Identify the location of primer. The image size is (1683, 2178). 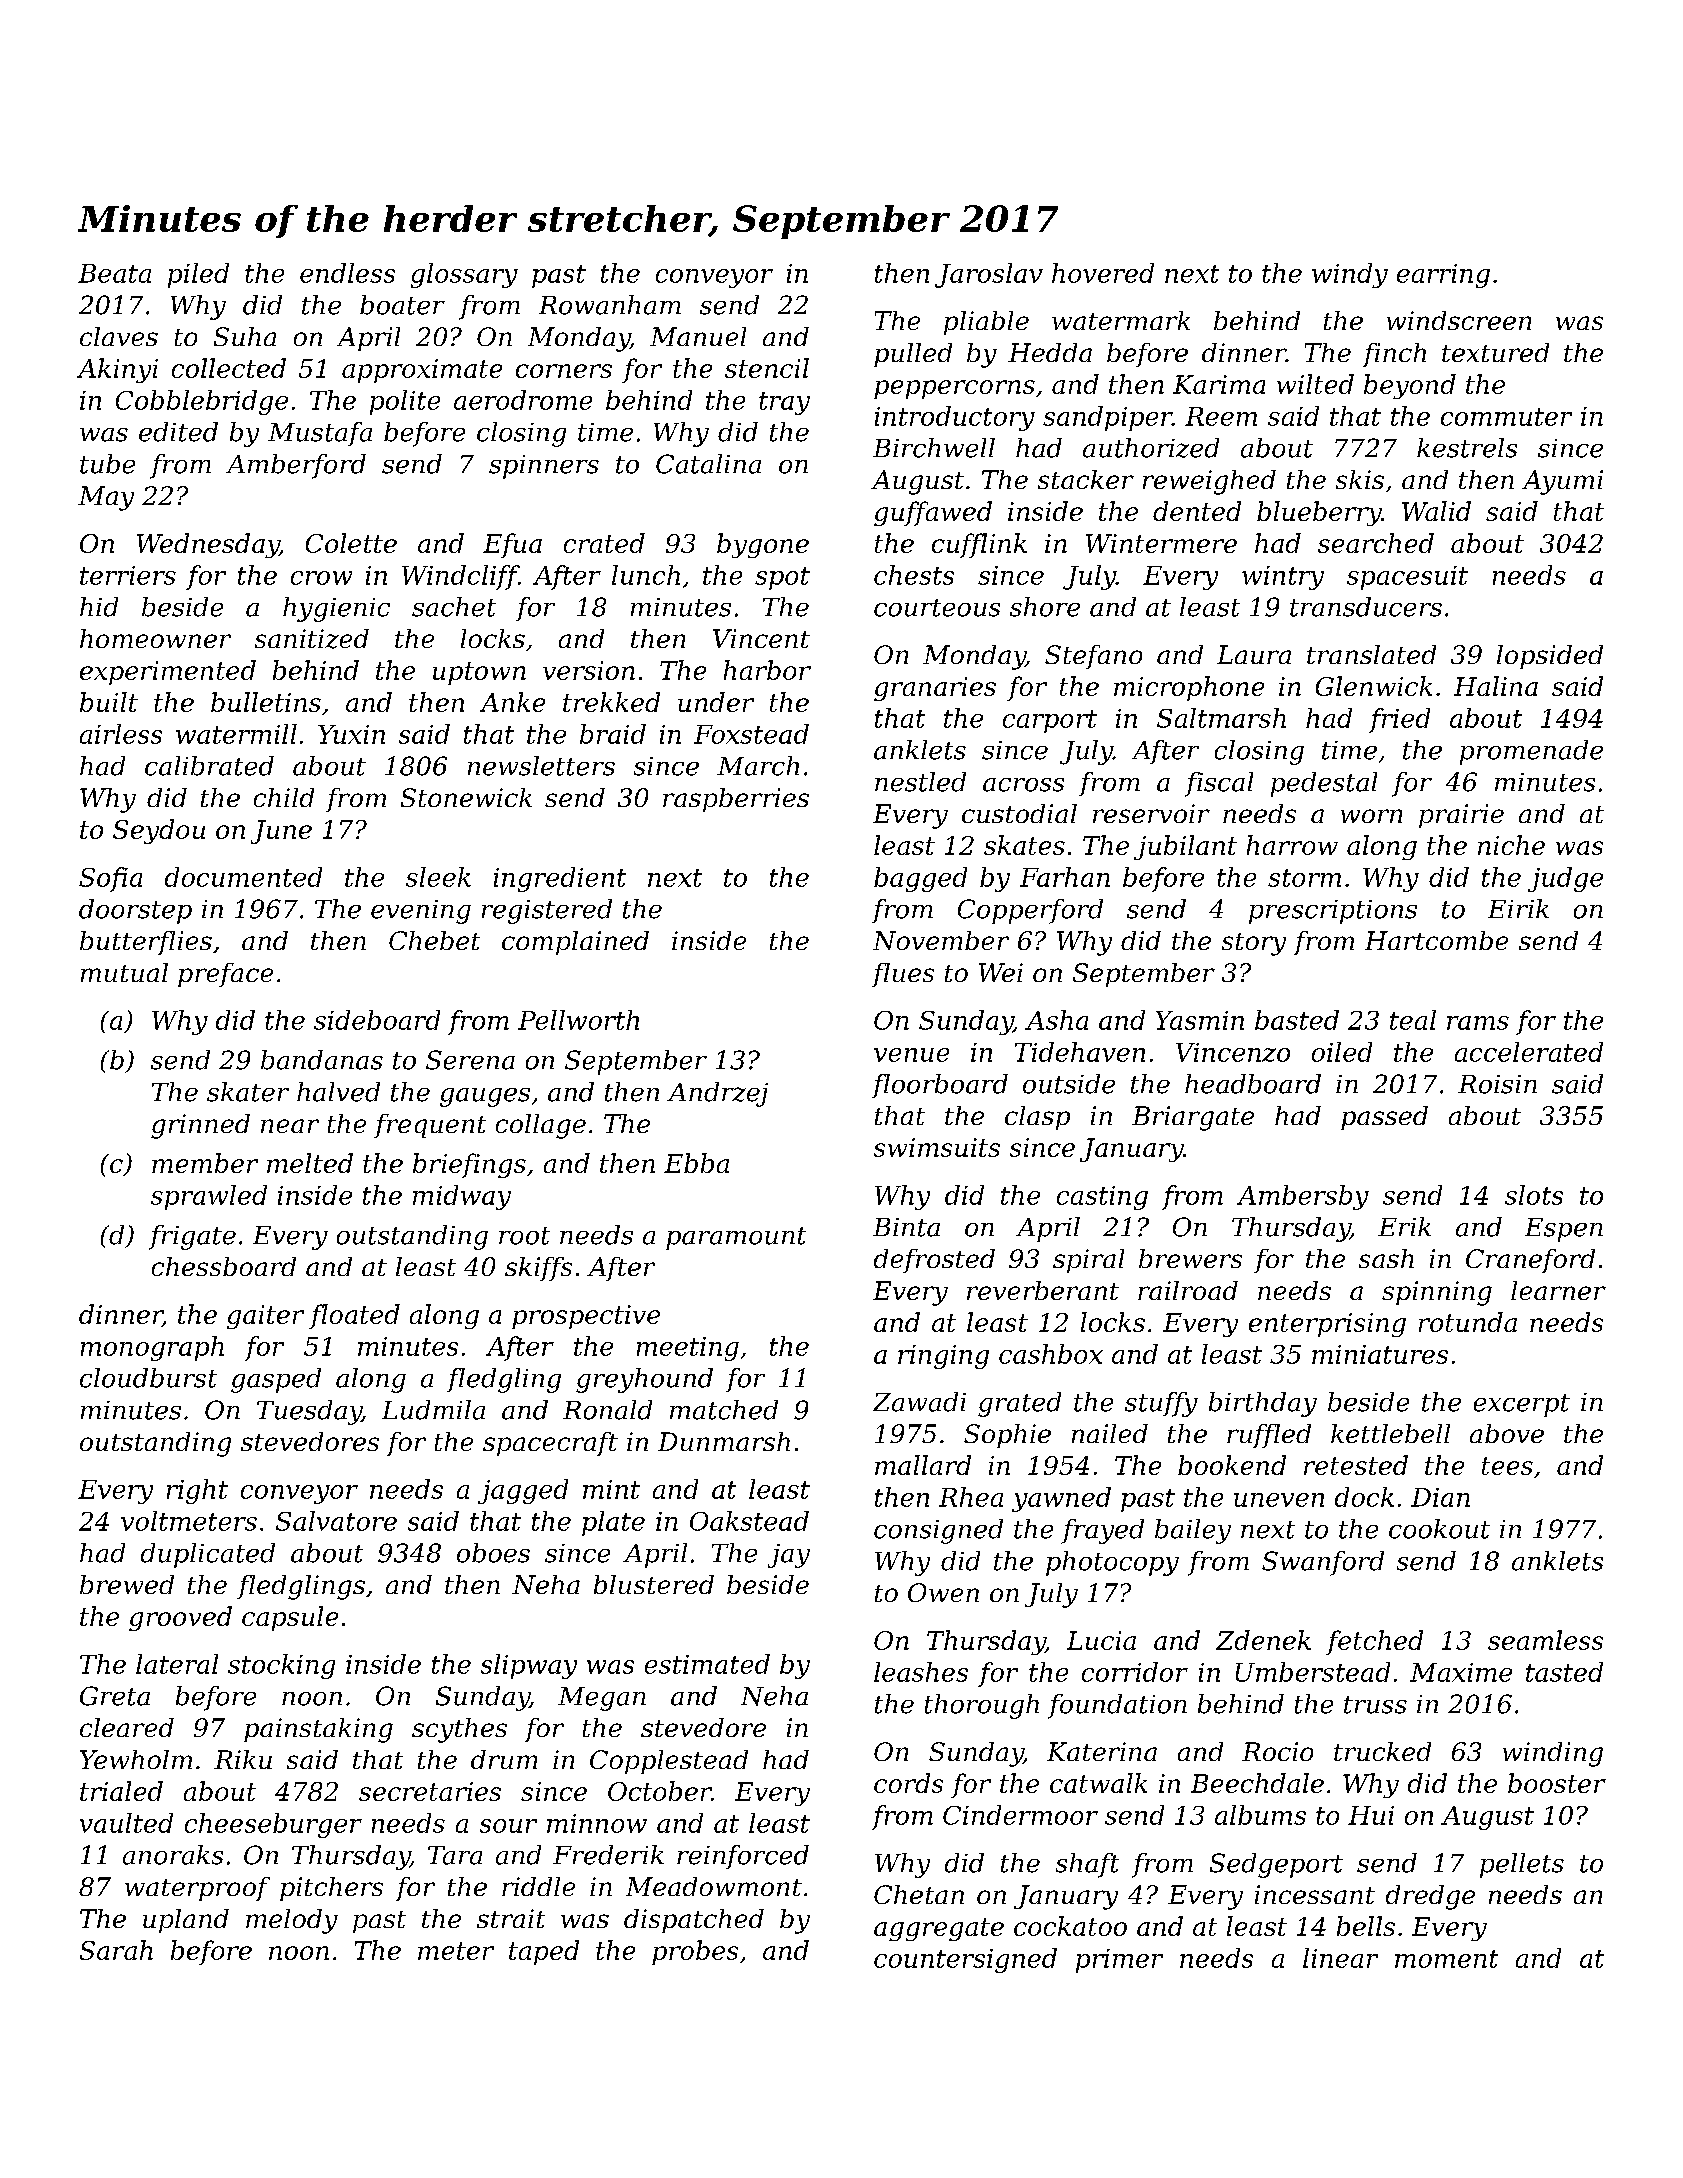
(1119, 1961).
